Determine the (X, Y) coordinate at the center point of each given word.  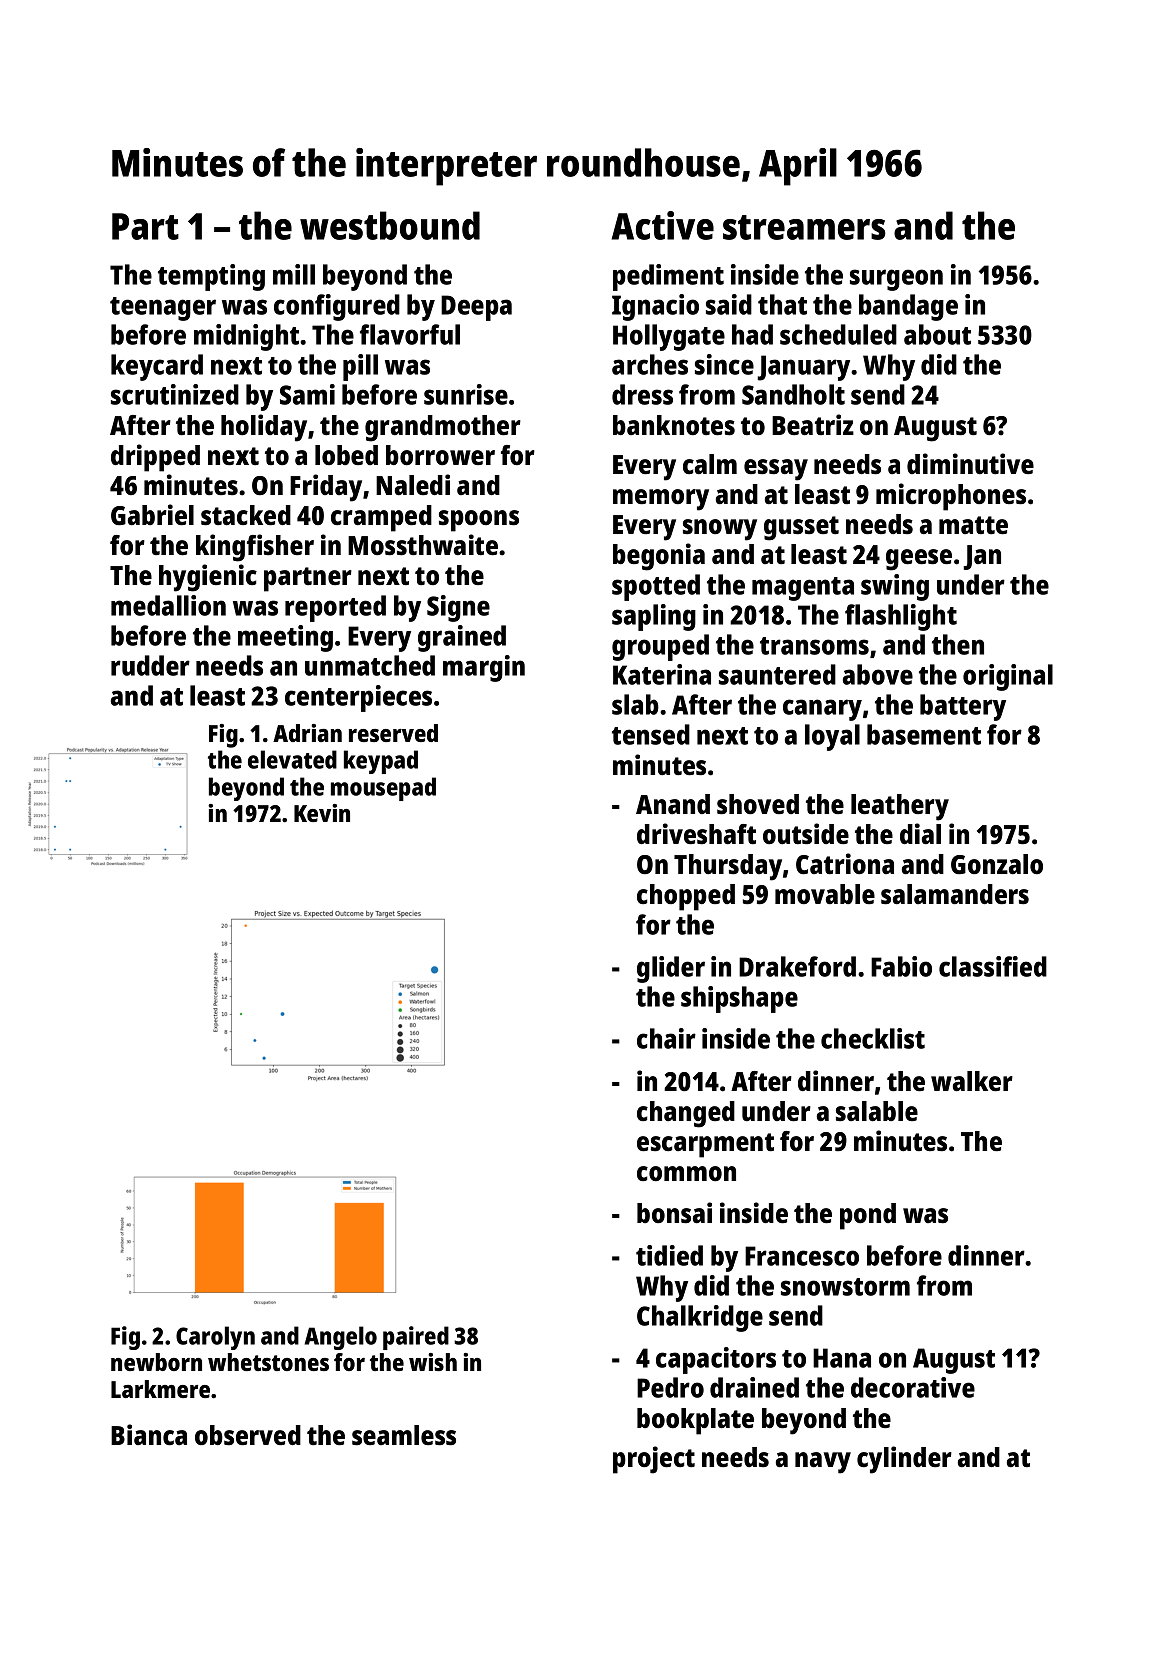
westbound (390, 225)
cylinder (904, 1460)
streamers (804, 227)
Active (663, 225)
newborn (156, 1362)
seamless (404, 1435)
